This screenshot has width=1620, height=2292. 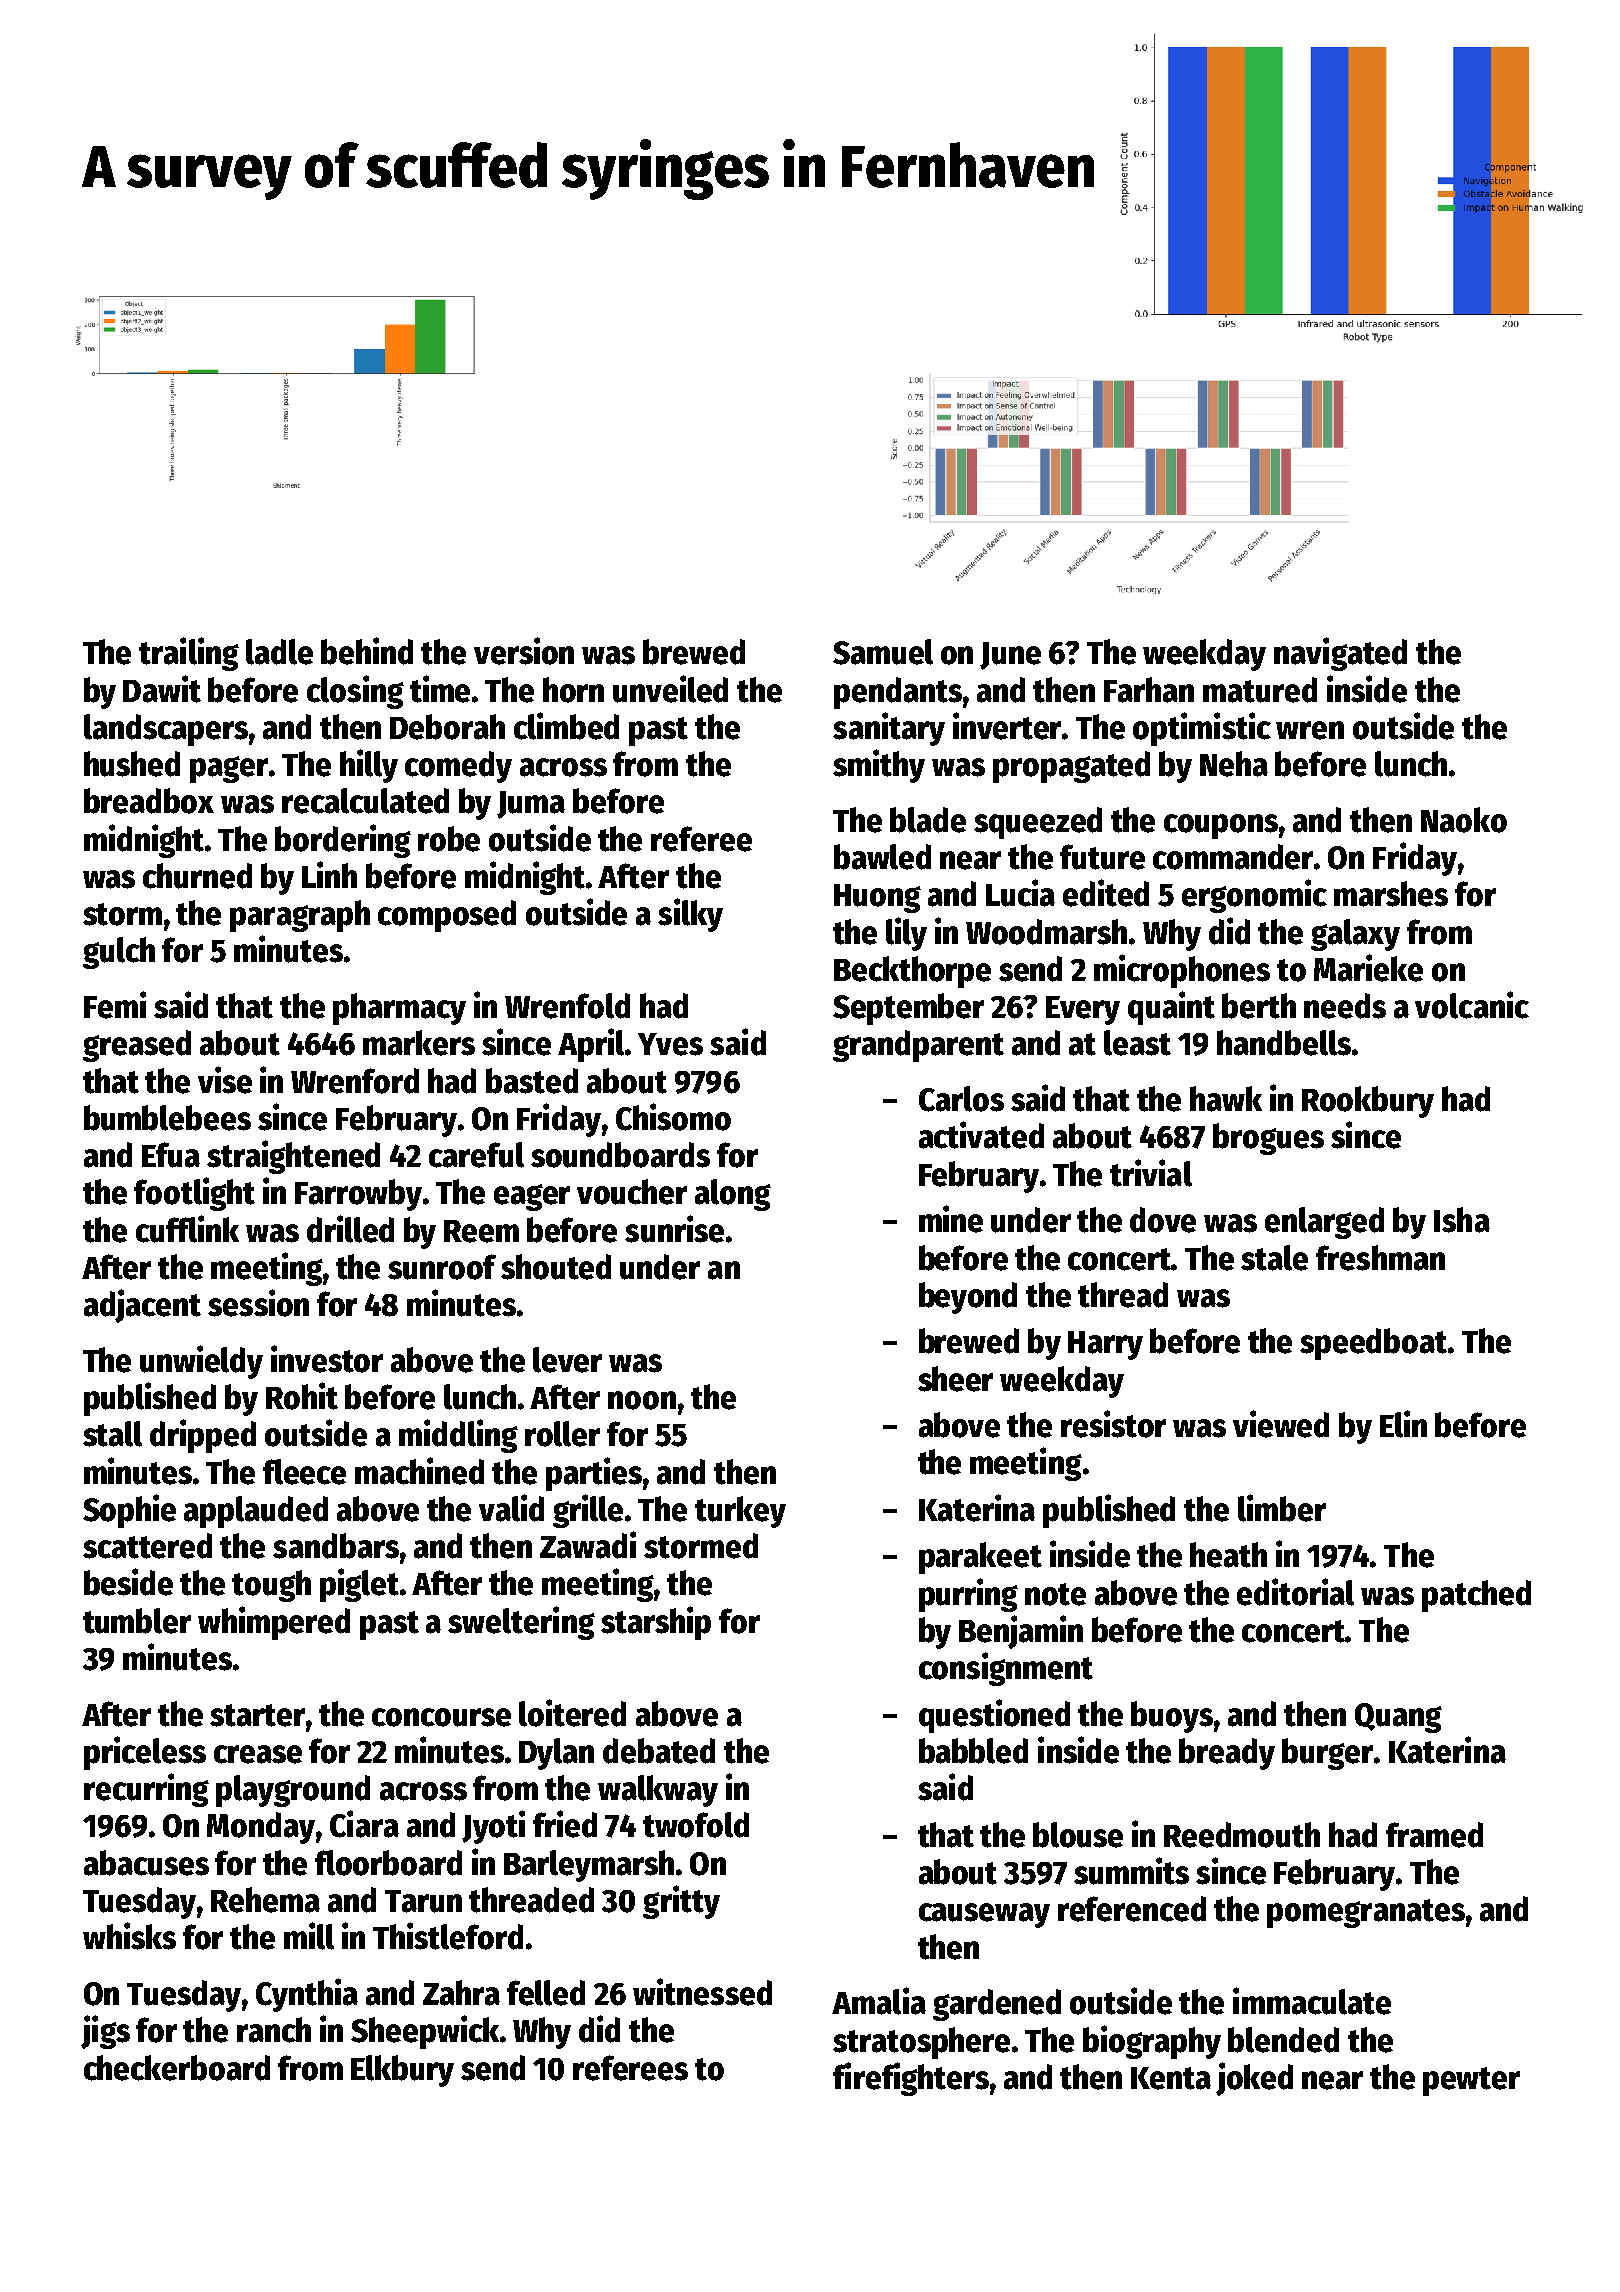 What do you see at coordinates (367, 651) in the screenshot?
I see `behind` at bounding box center [367, 651].
